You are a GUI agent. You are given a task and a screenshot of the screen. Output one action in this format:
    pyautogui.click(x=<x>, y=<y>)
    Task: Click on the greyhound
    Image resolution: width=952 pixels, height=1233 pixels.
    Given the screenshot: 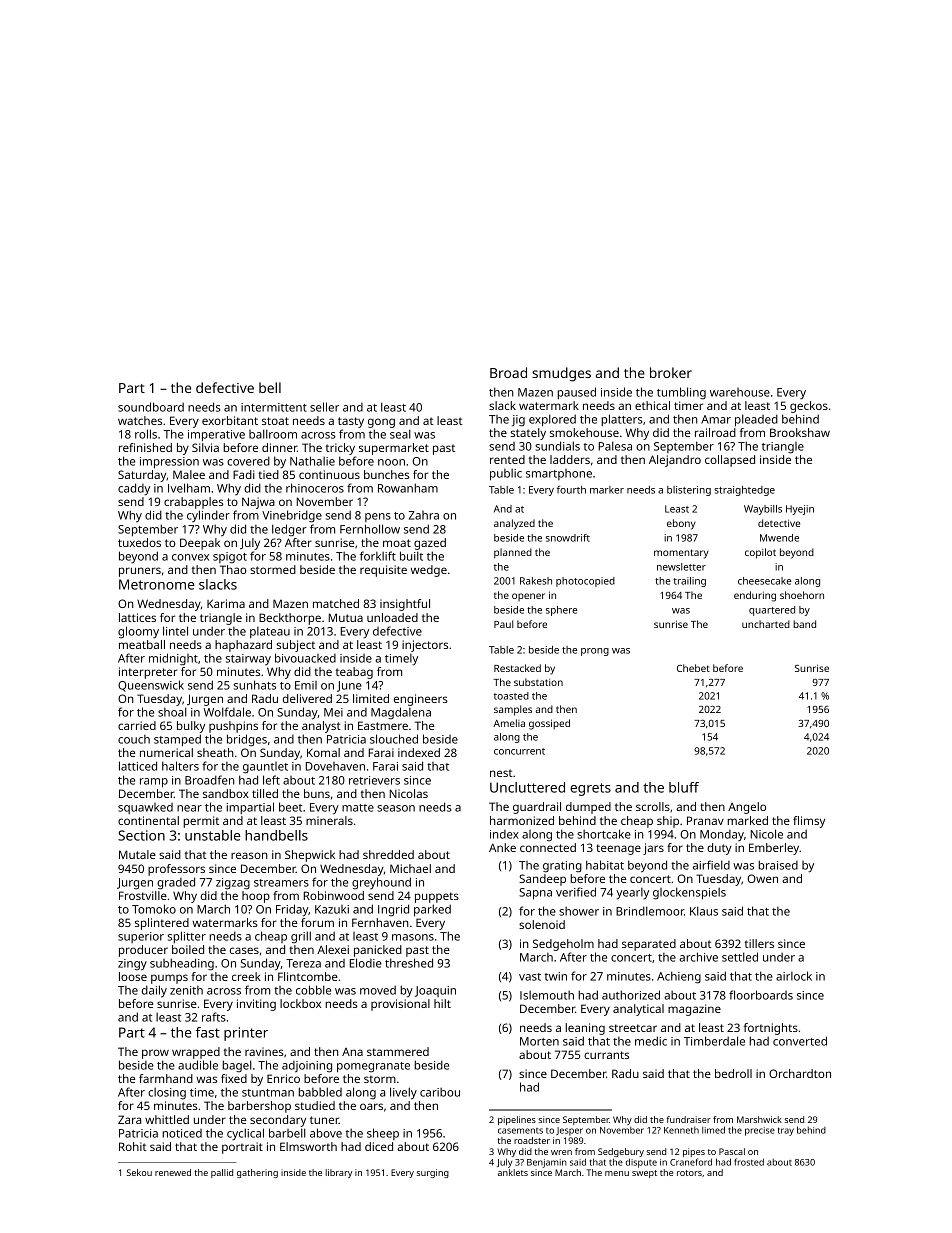 What is the action you would take?
    pyautogui.click(x=381, y=883)
